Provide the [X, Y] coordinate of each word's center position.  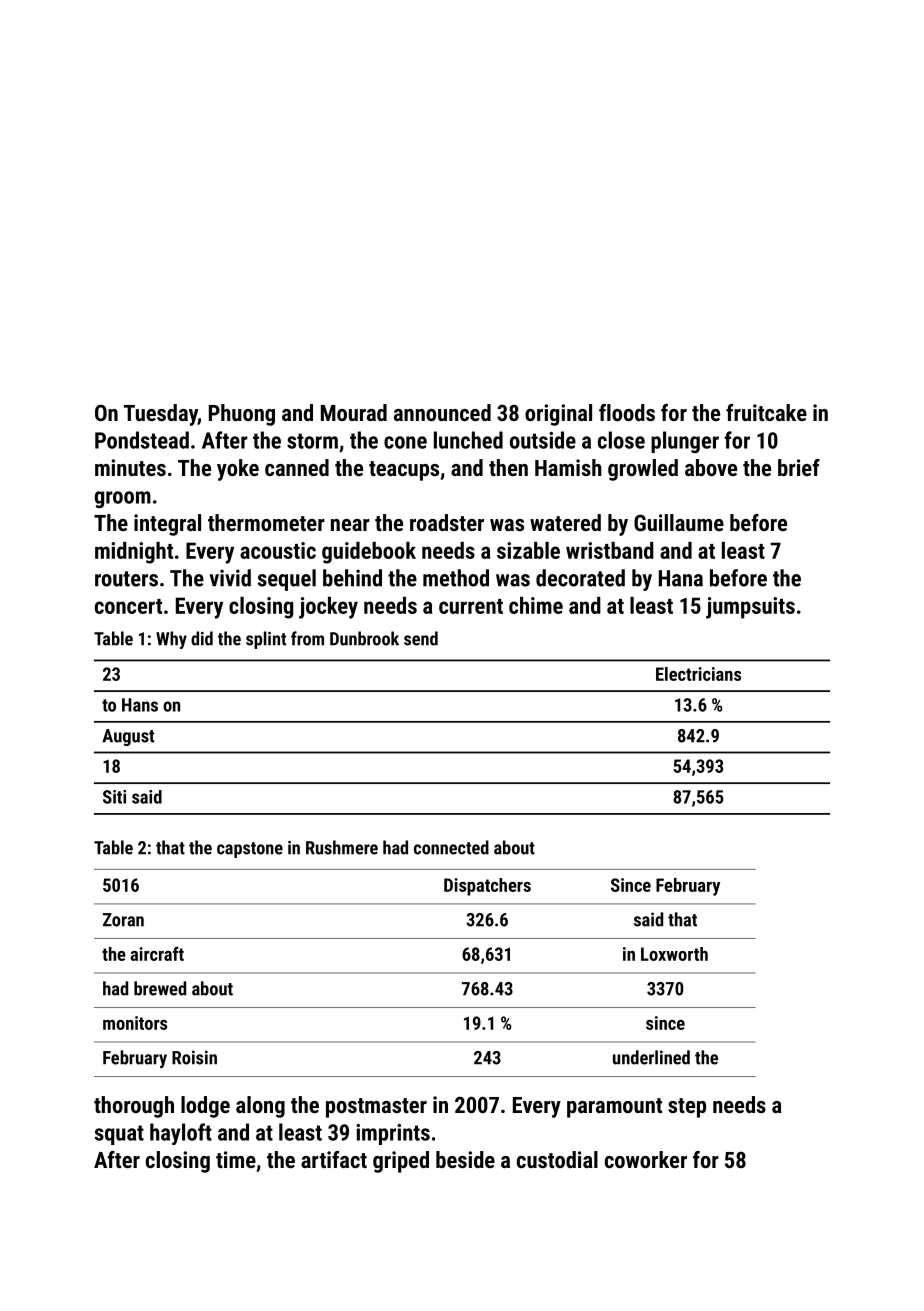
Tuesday [161, 415]
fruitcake [766, 412]
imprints [393, 1134]
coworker [646, 1159]
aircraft [157, 953]
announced [442, 412]
